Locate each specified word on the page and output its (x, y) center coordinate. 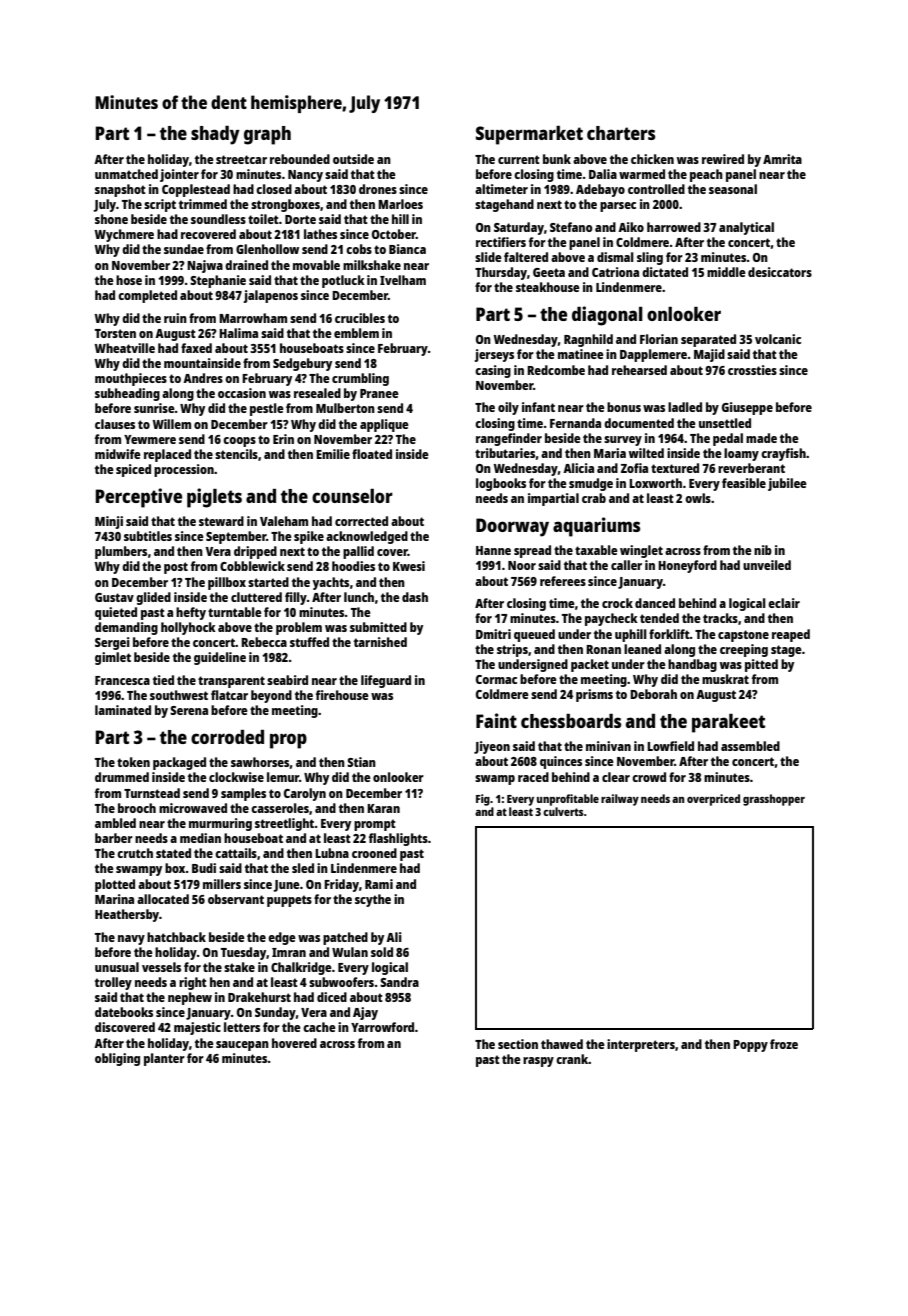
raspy (538, 1062)
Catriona (615, 272)
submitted (378, 627)
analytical (746, 228)
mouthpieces (131, 379)
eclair (784, 603)
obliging (117, 1059)
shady (215, 135)
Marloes (400, 204)
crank (572, 1059)
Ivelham (403, 280)
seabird (287, 680)
